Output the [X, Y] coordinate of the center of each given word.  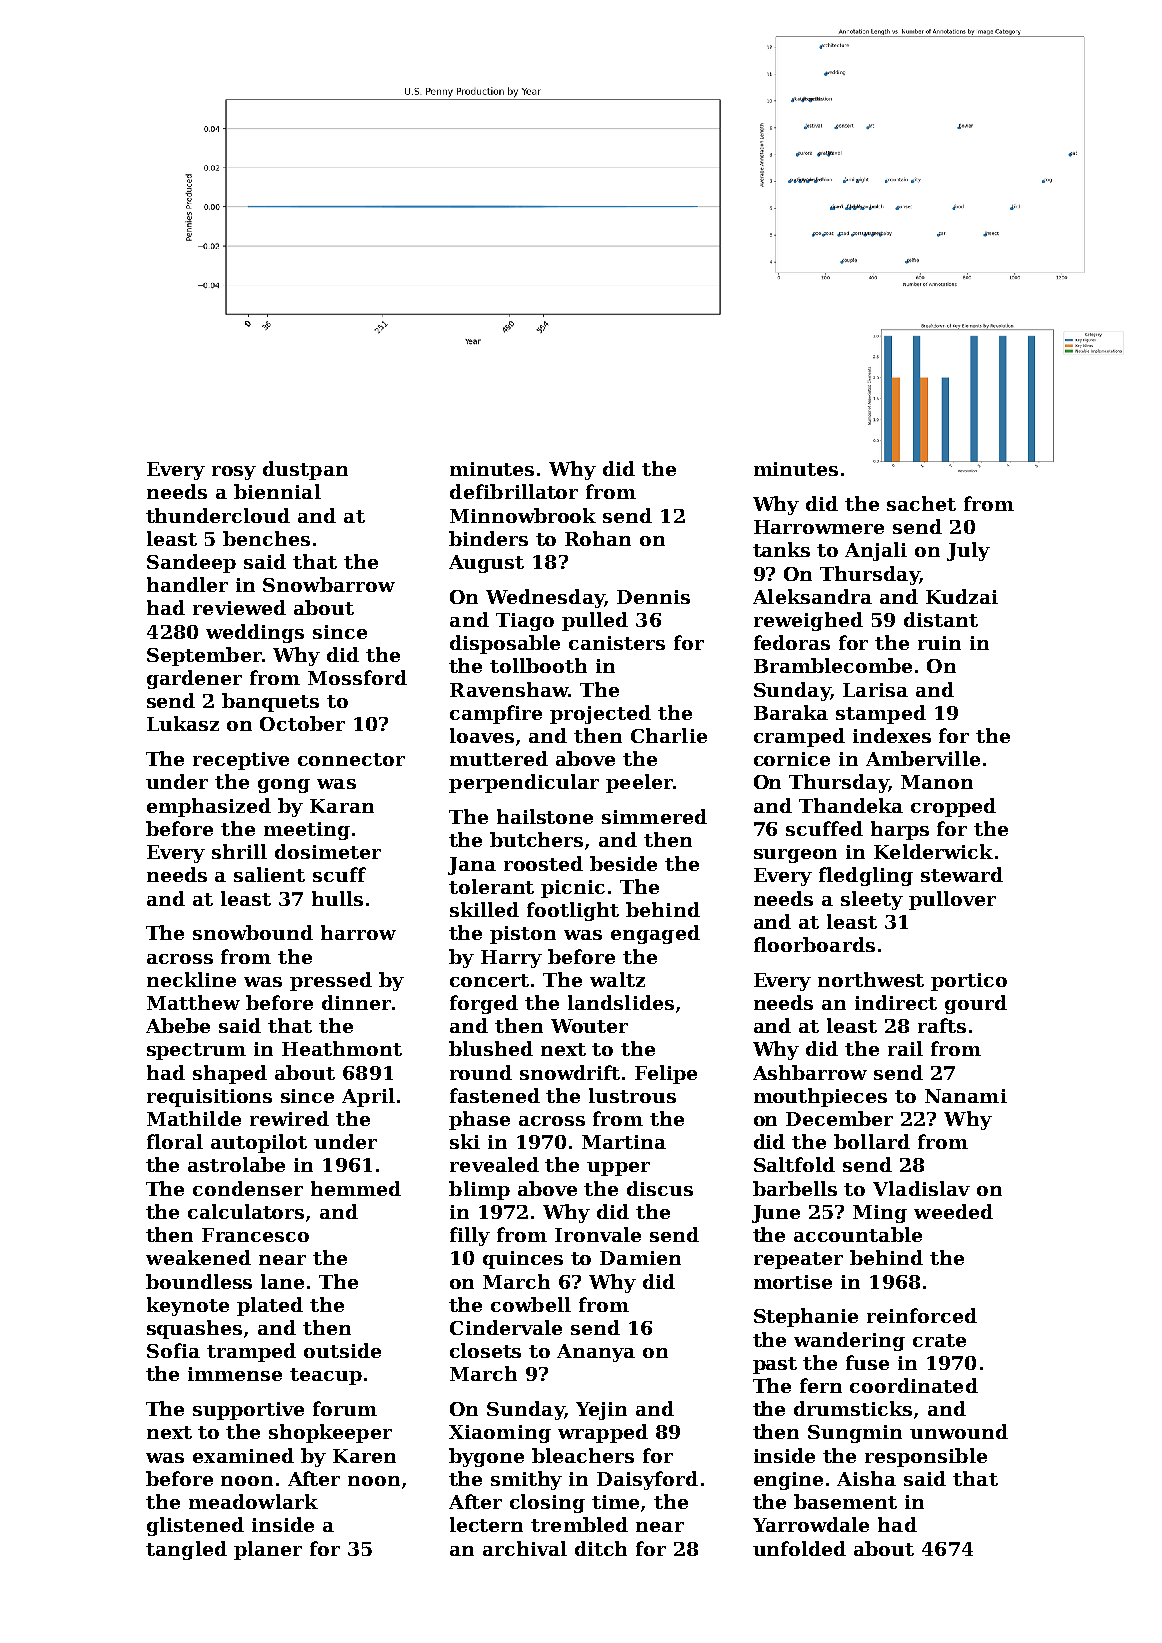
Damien [640, 1258]
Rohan [598, 538]
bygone [486, 1457]
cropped [953, 807]
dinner [356, 1002]
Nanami [966, 1096]
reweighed [808, 621]
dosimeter [328, 851]
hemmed [356, 1188]
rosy [234, 473]
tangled [186, 1550]
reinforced [922, 1315]
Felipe [666, 1074]
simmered [654, 816]
